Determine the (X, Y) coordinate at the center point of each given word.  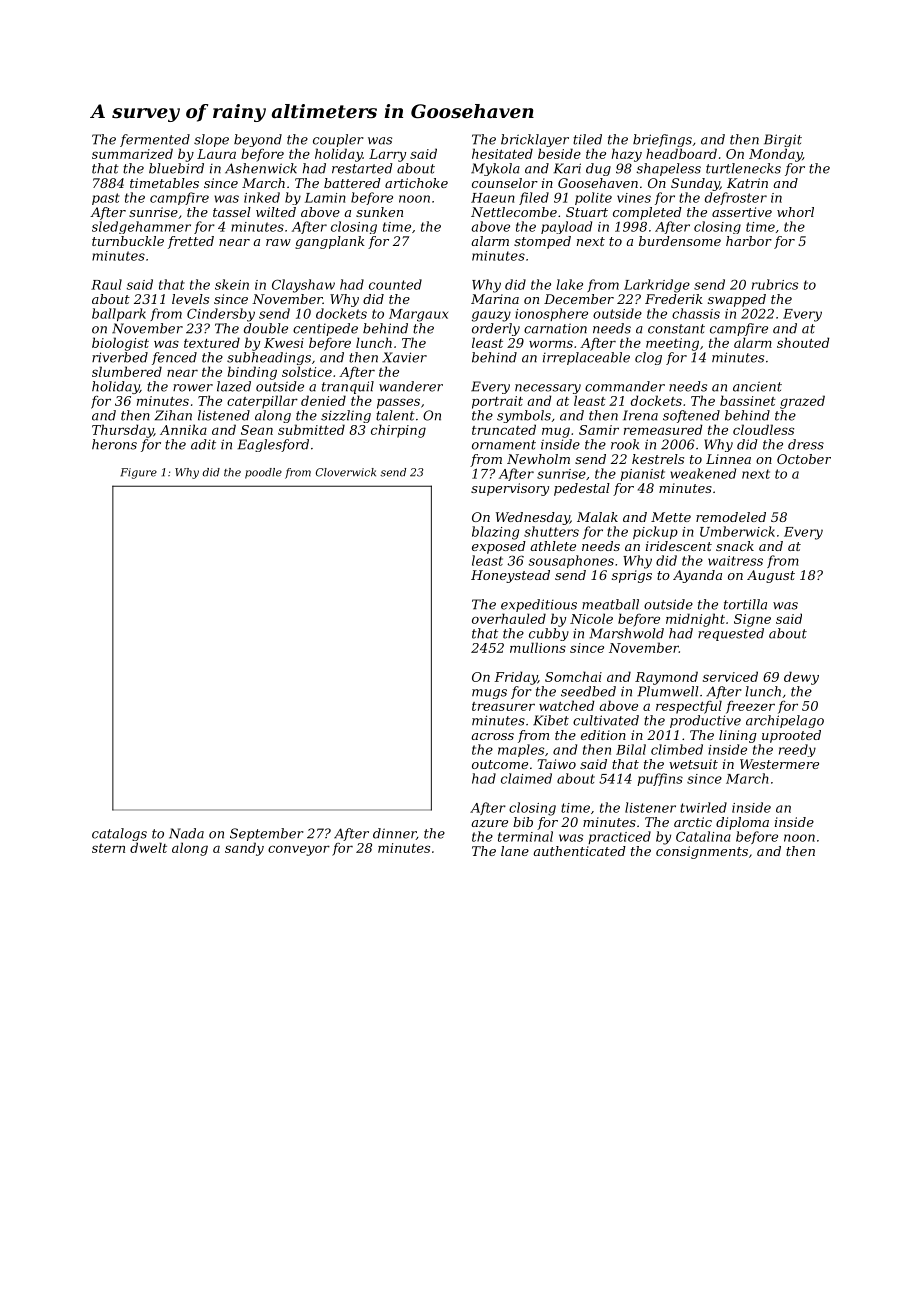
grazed (802, 402)
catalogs (119, 834)
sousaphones (571, 562)
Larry (387, 155)
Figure (138, 473)
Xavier (404, 357)
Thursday (122, 431)
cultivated (606, 720)
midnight (695, 620)
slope (211, 140)
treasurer (503, 706)
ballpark (119, 315)
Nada (186, 833)
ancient (757, 386)
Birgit (783, 140)
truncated (504, 429)
